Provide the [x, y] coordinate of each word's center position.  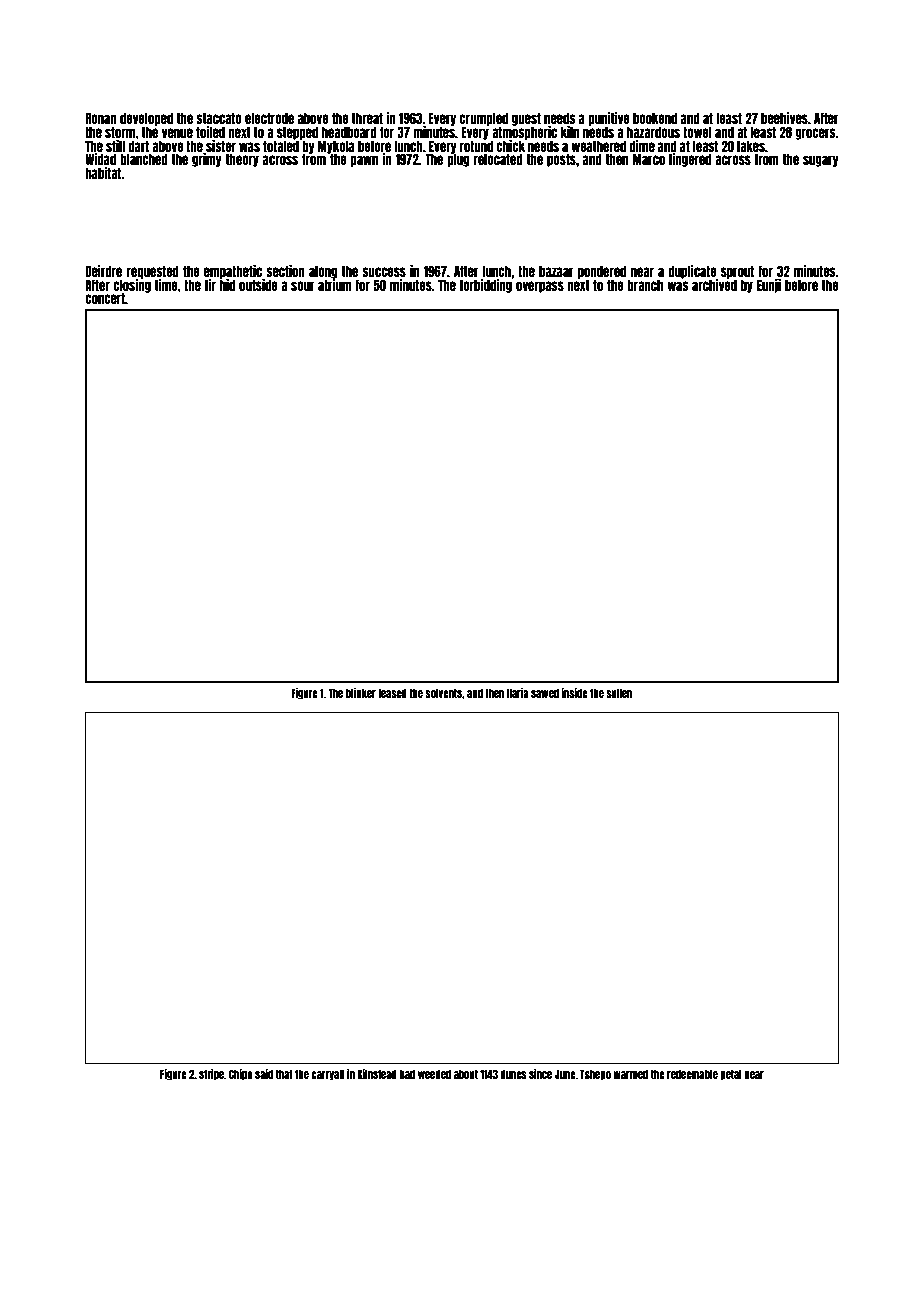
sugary [821, 161]
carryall [327, 1075]
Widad [100, 159]
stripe [211, 1075]
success [384, 272]
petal [731, 1075]
